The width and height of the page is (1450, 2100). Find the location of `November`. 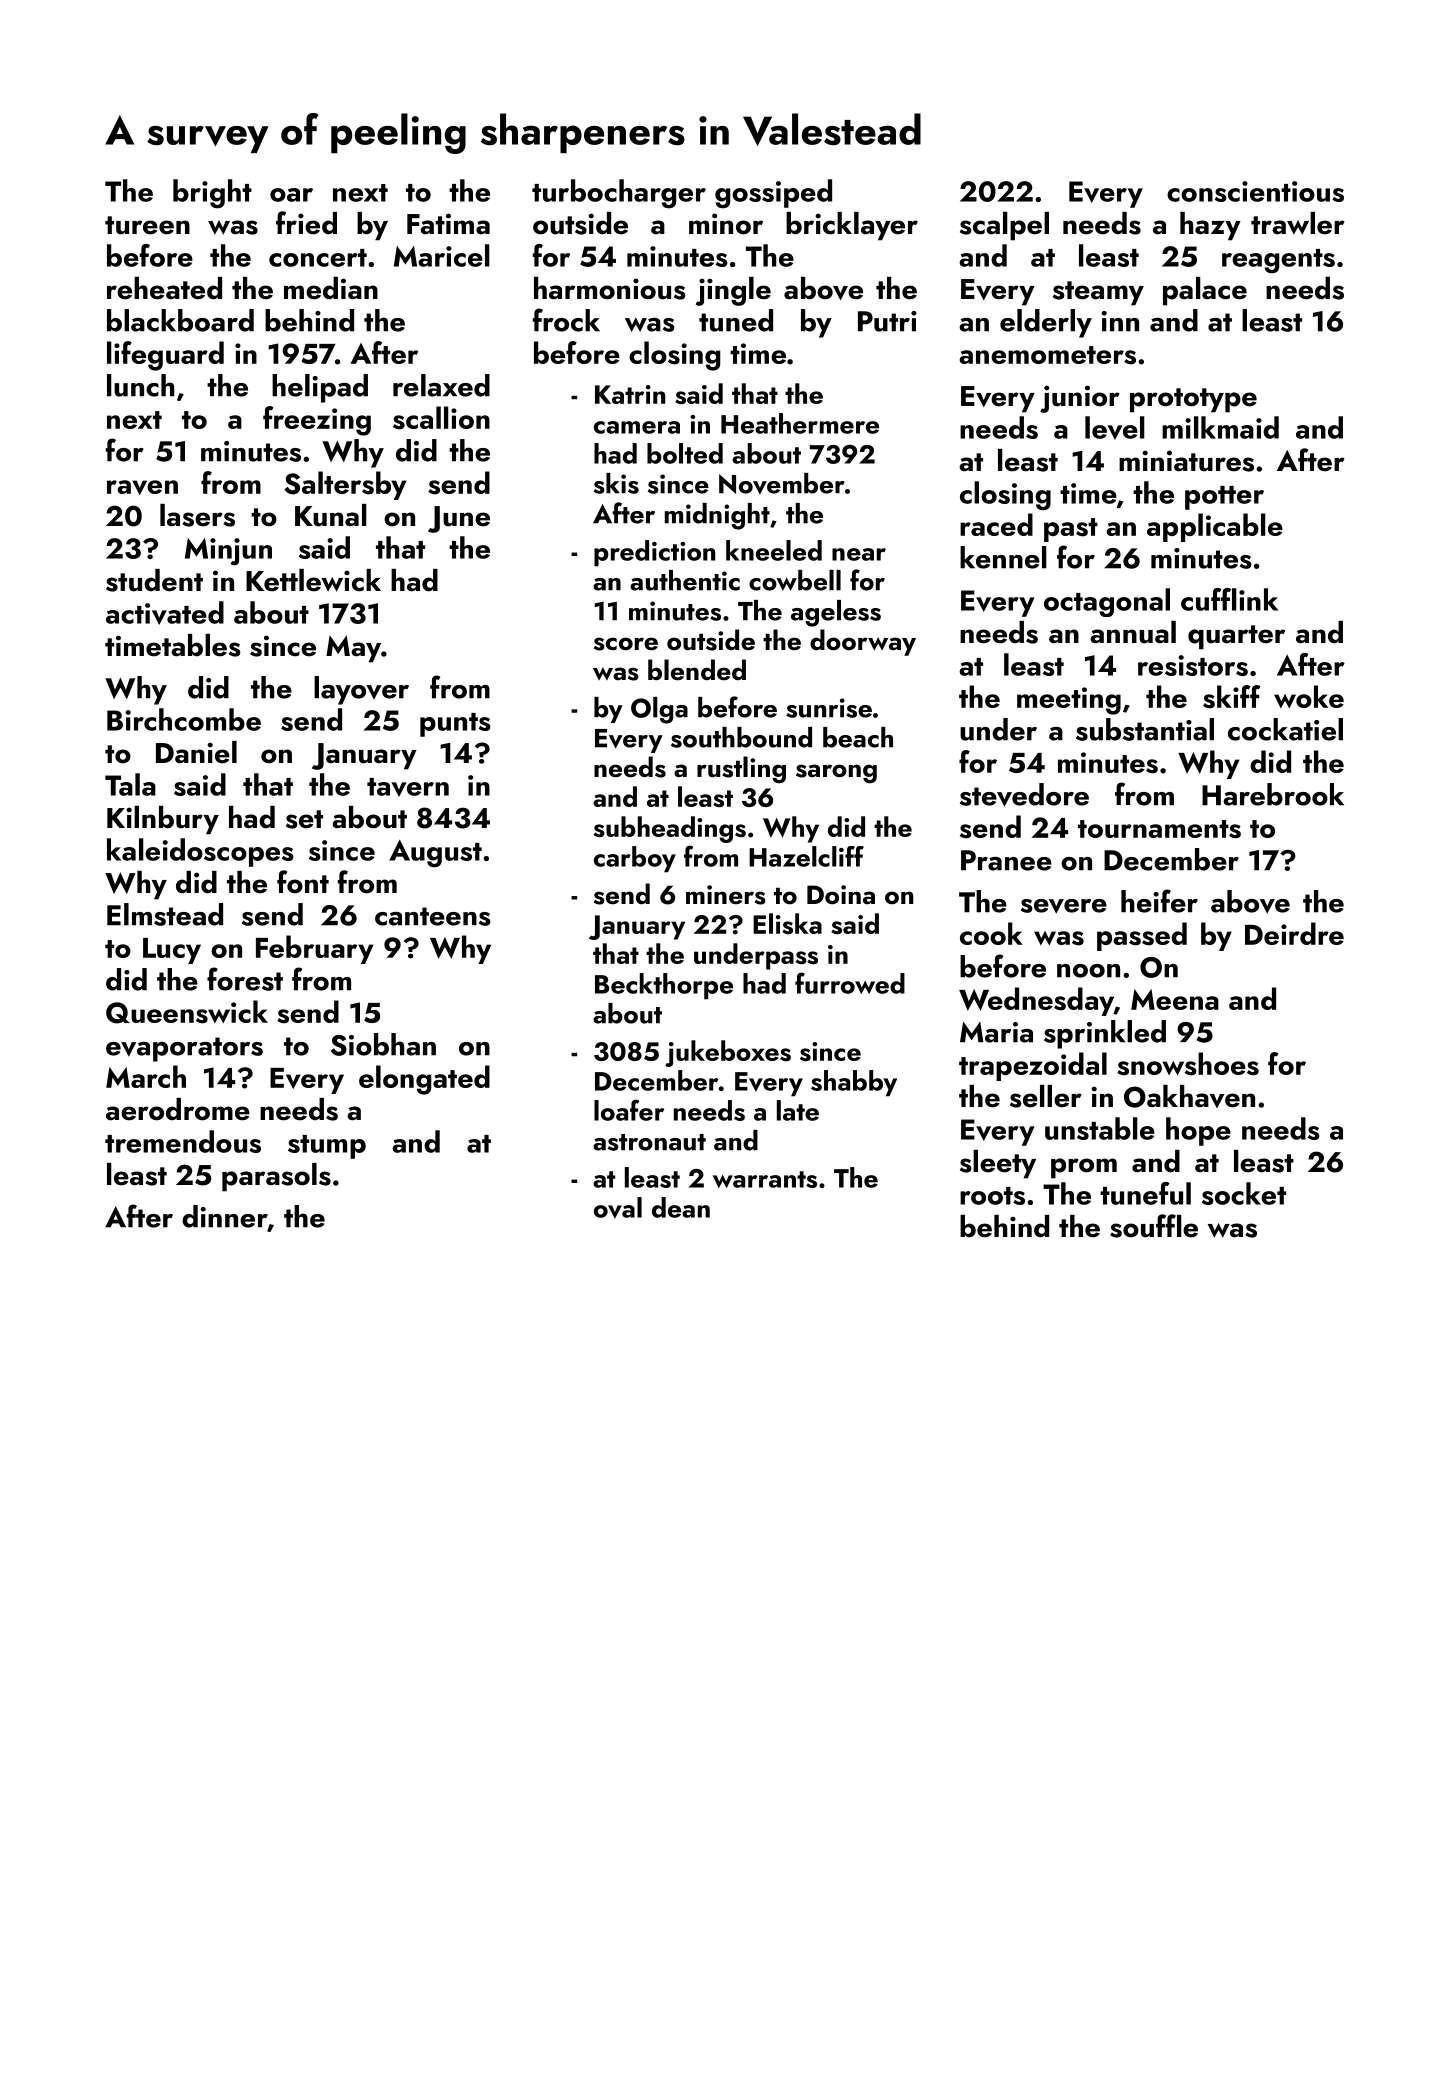

November is located at coordinates (782, 483).
